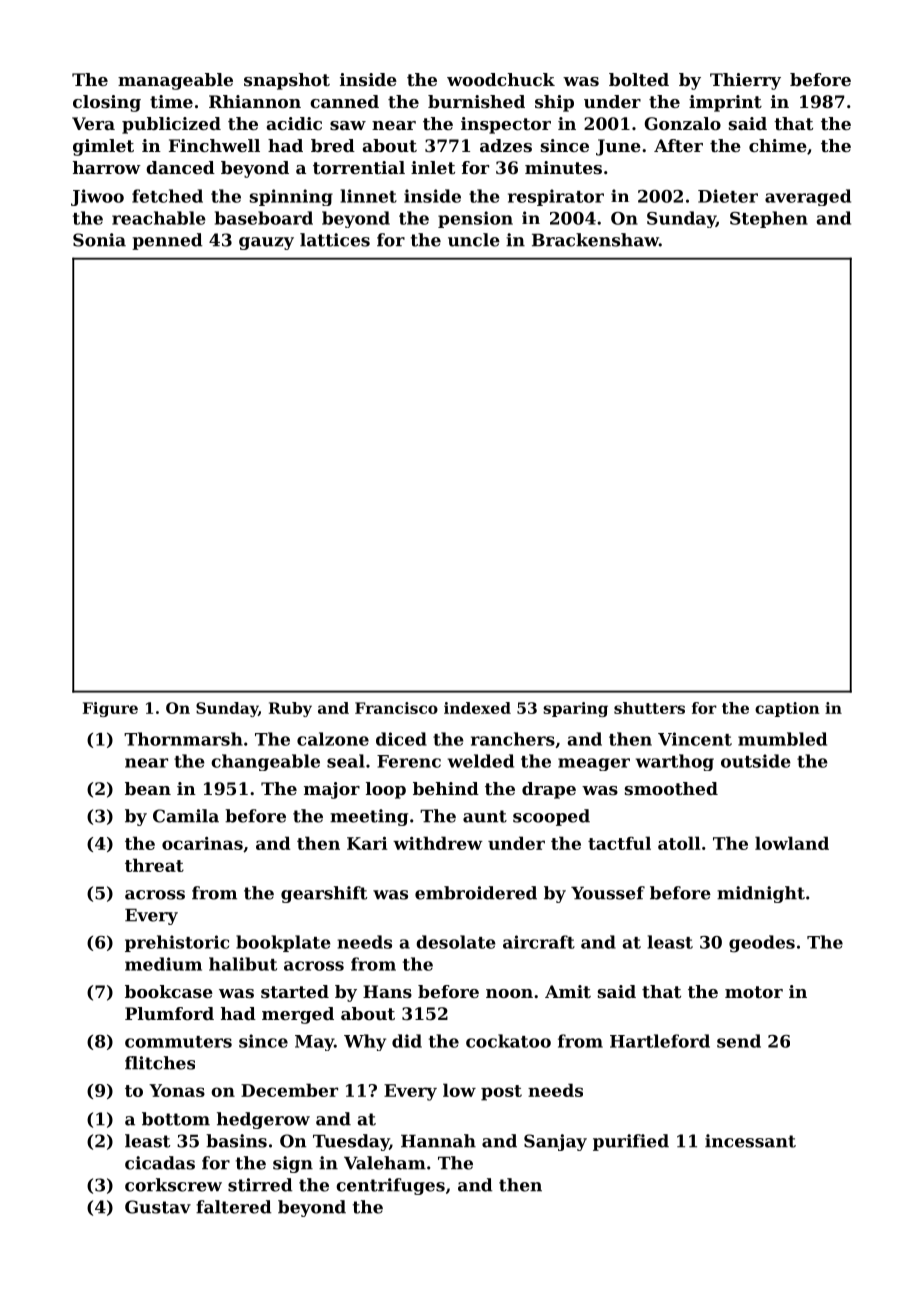 The width and height of the screenshot is (924, 1314). Describe the element at coordinates (695, 739) in the screenshot. I see `Vincent` at that location.
